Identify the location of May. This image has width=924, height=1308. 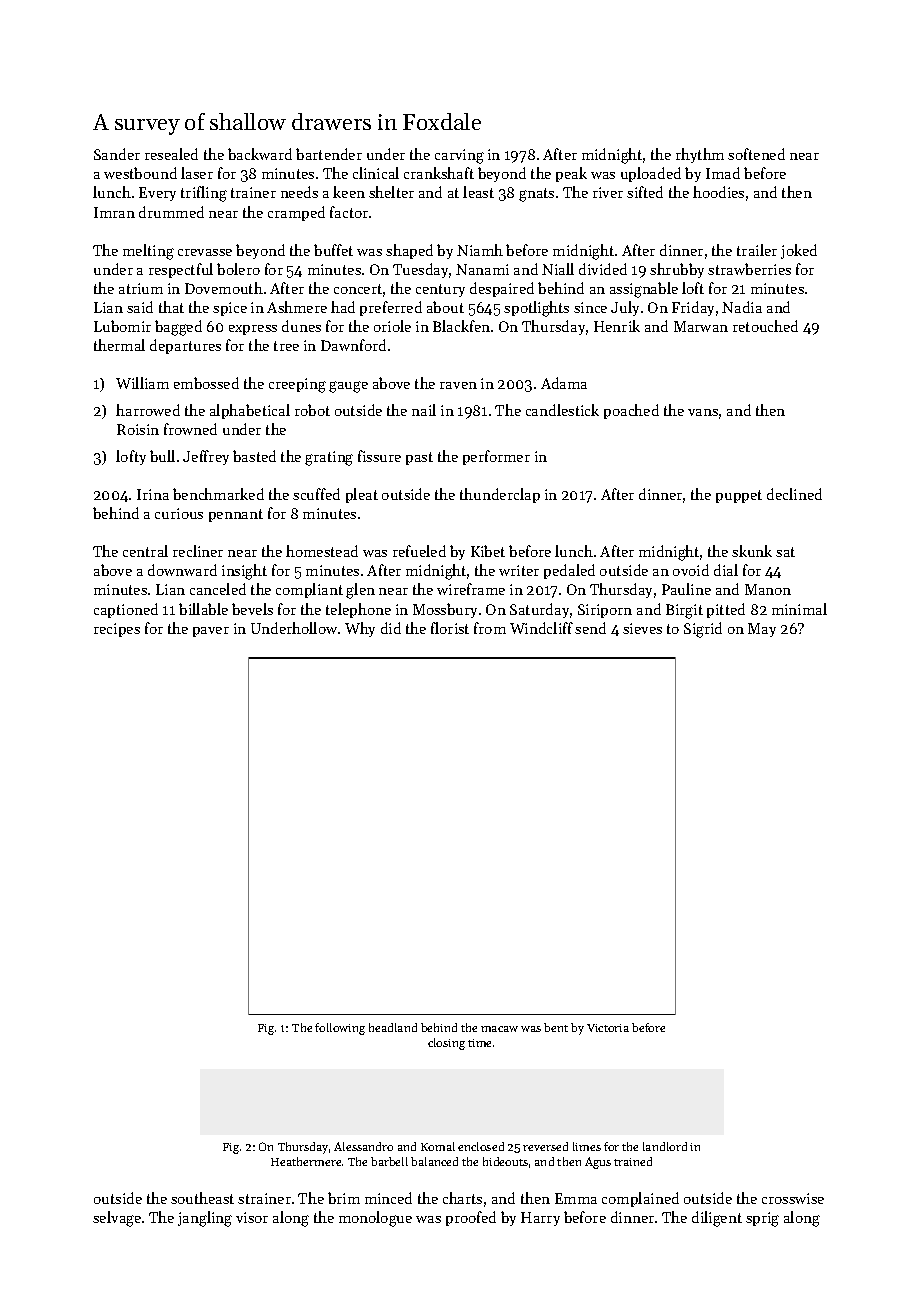
(762, 630).
